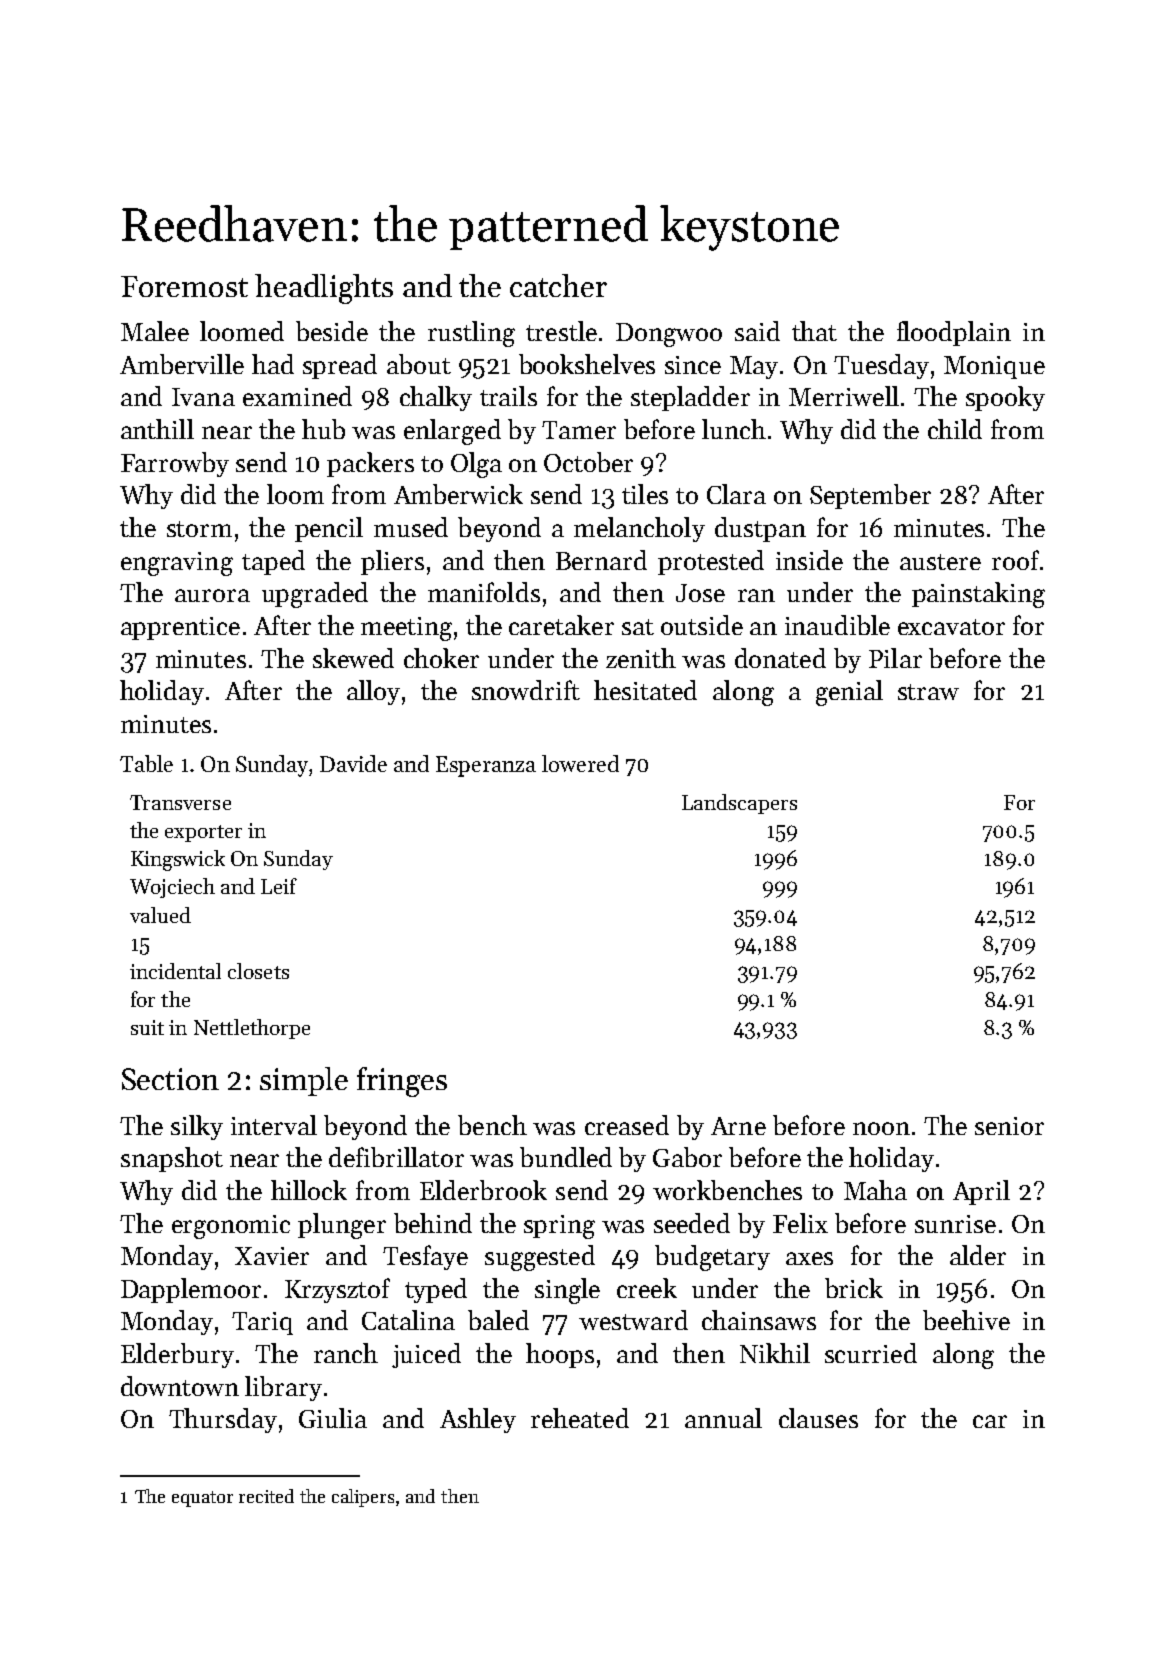  I want to click on fringes, so click(402, 1082).
